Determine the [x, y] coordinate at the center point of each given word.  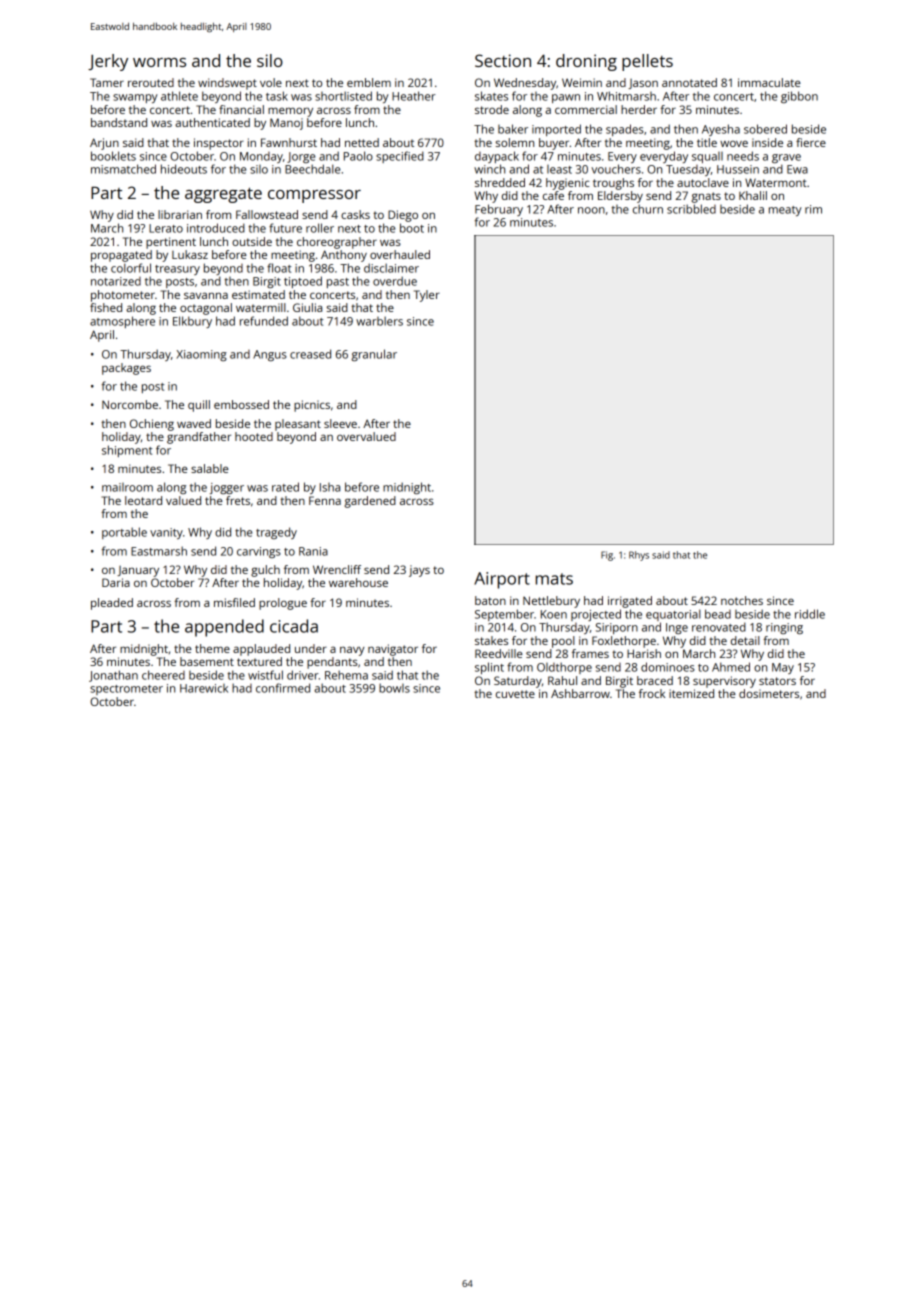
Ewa [797, 169]
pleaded [112, 604]
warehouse [358, 582]
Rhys [639, 556]
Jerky [108, 62]
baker [513, 129]
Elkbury [192, 322]
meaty [785, 211]
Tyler [427, 296]
